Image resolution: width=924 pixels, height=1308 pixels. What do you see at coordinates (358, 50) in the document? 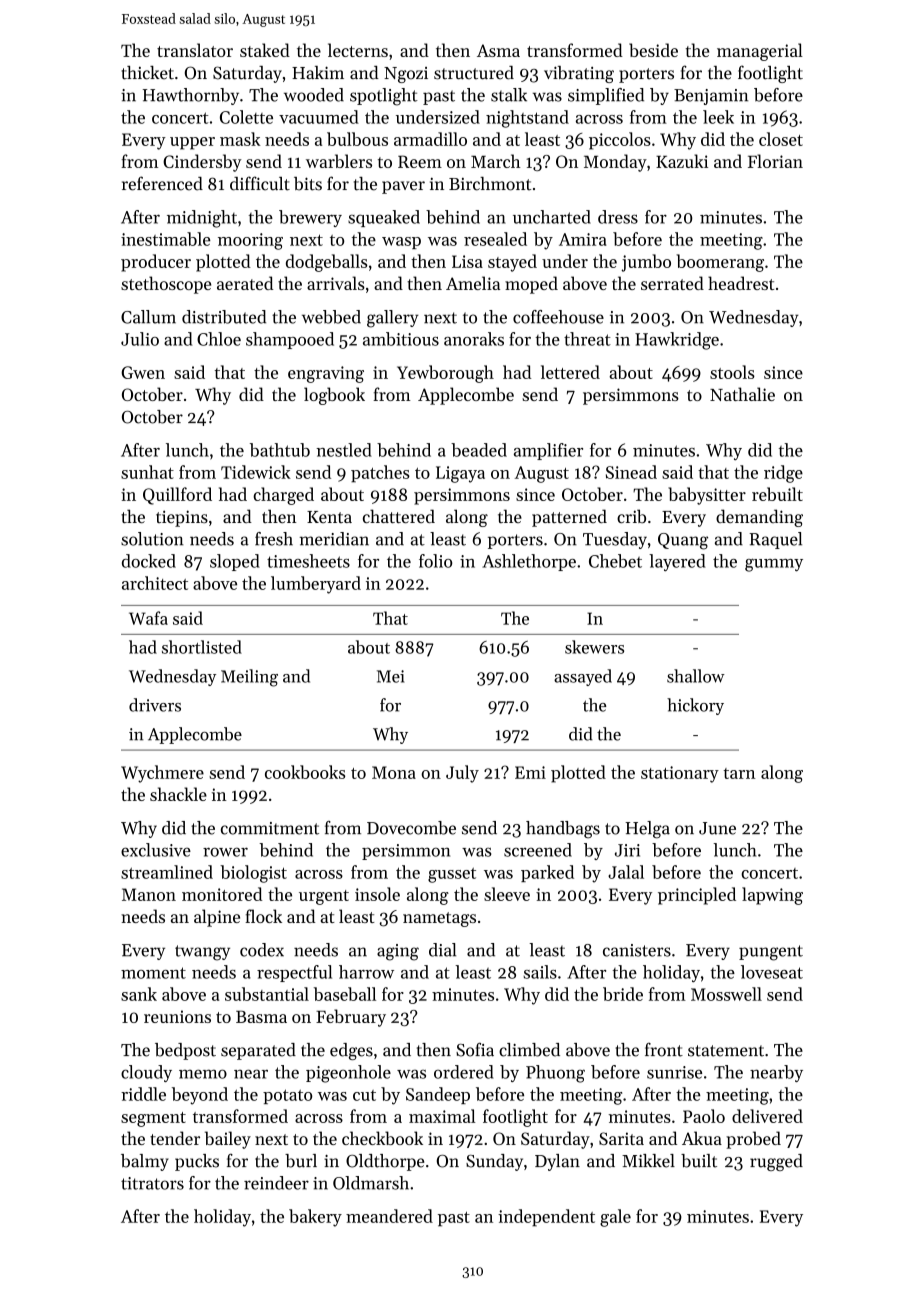
I see `lecterns` at bounding box center [358, 50].
